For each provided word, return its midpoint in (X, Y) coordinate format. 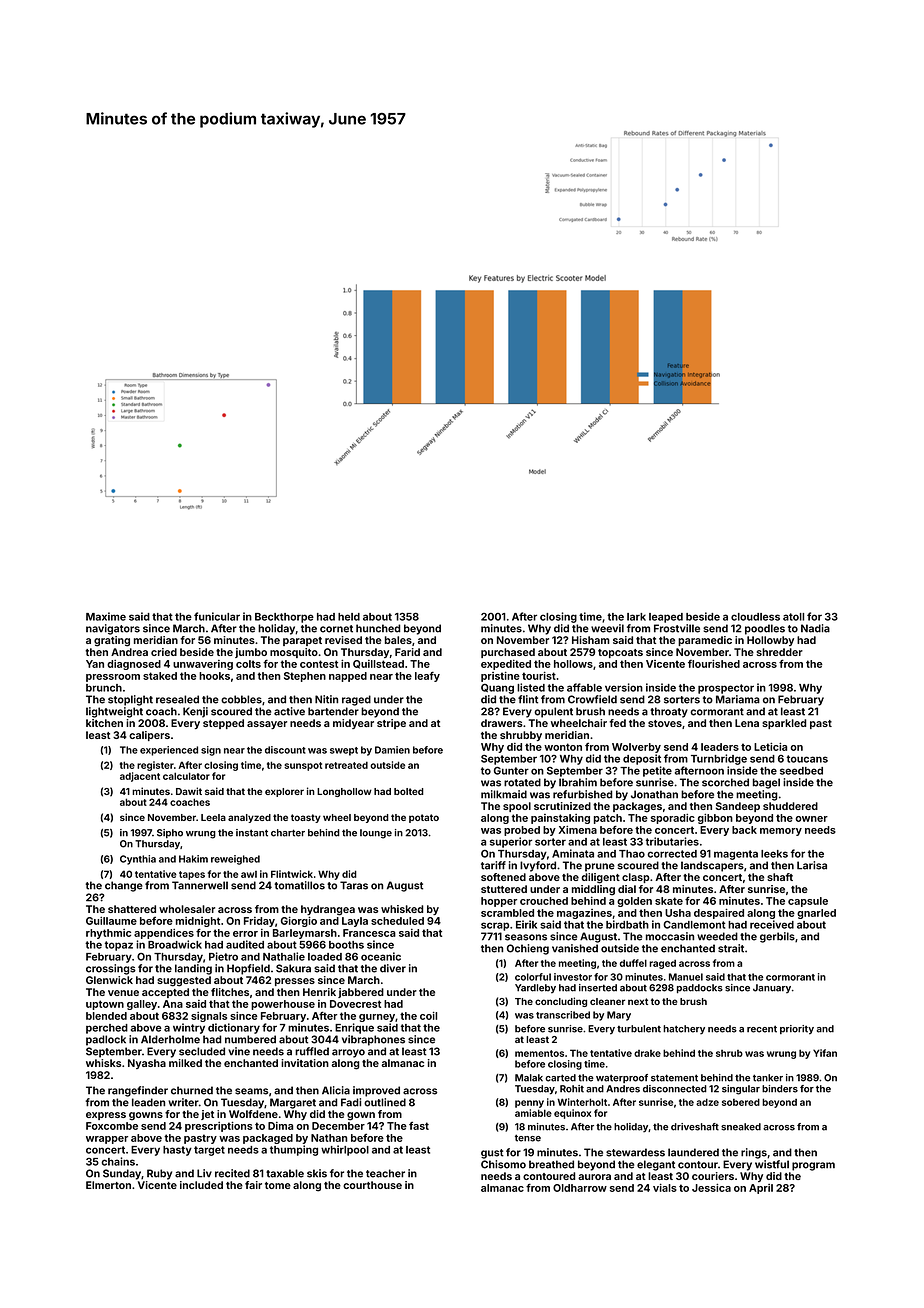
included (201, 1185)
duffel (633, 963)
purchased (508, 653)
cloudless (755, 617)
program (813, 1166)
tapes (192, 875)
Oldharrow (580, 1188)
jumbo (251, 653)
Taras (354, 885)
